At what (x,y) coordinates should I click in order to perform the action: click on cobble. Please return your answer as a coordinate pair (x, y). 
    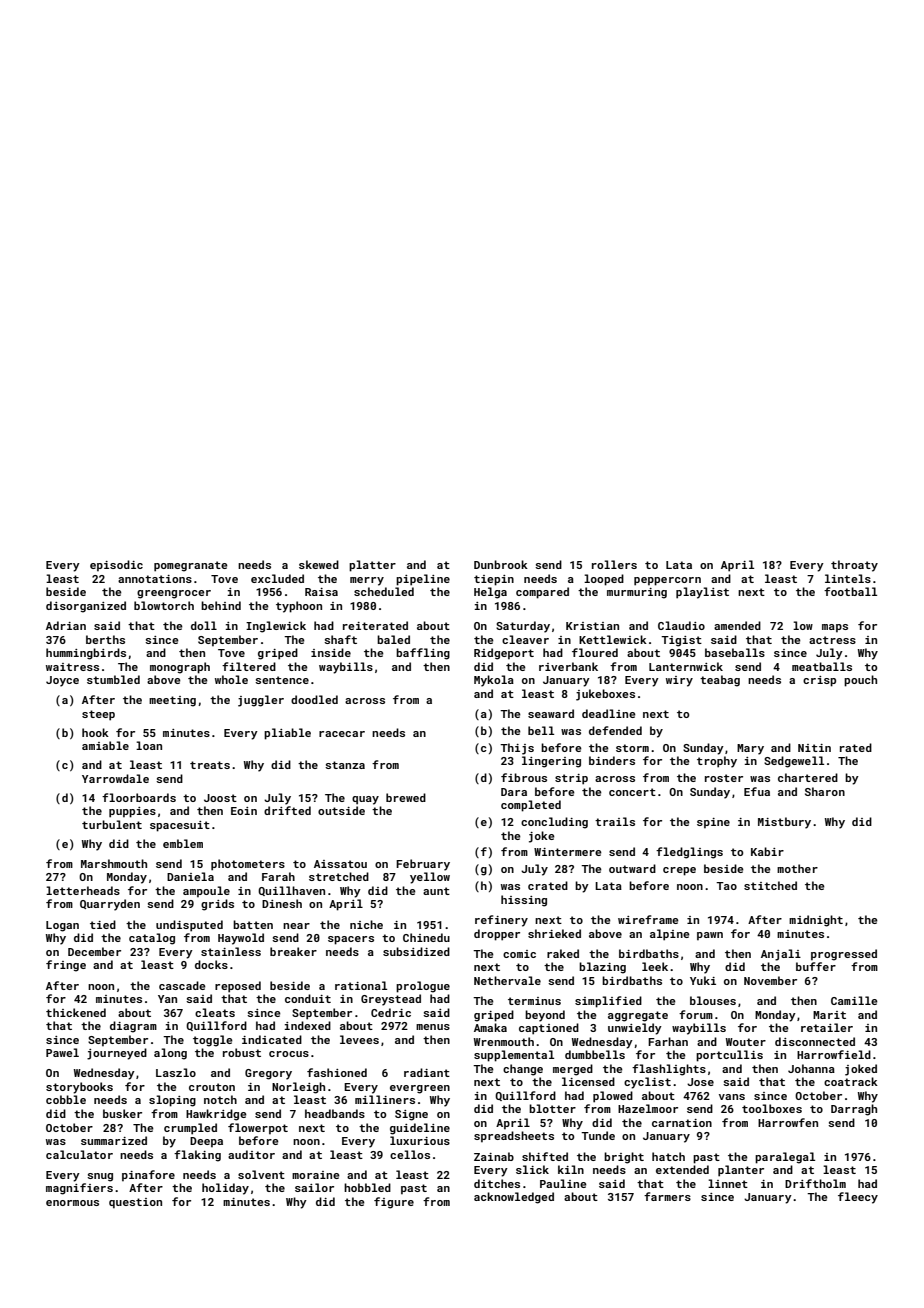
    Looking at the image, I should click on (66, 1099).
